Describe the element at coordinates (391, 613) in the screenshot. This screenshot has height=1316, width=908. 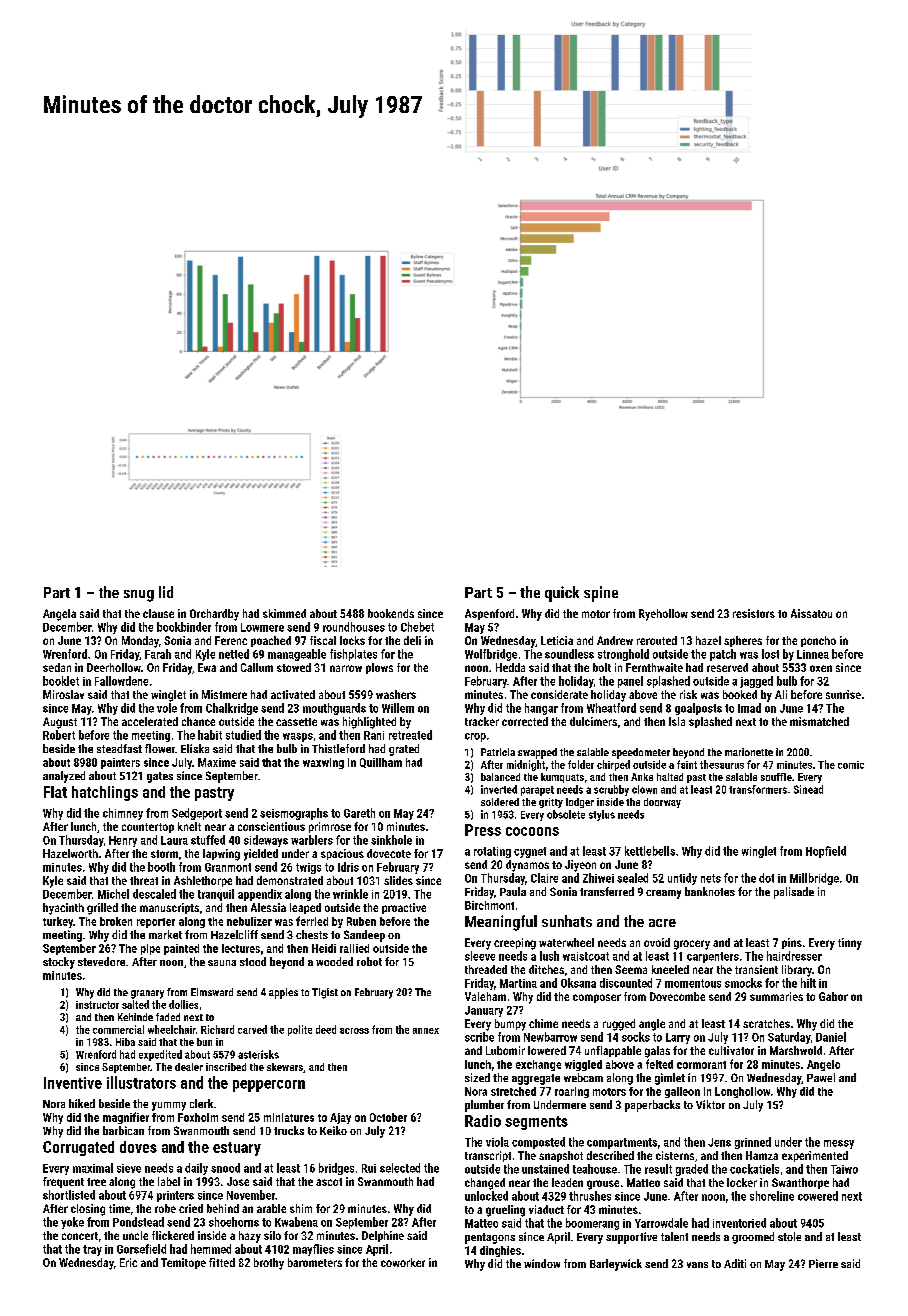
I see `bookends` at that location.
